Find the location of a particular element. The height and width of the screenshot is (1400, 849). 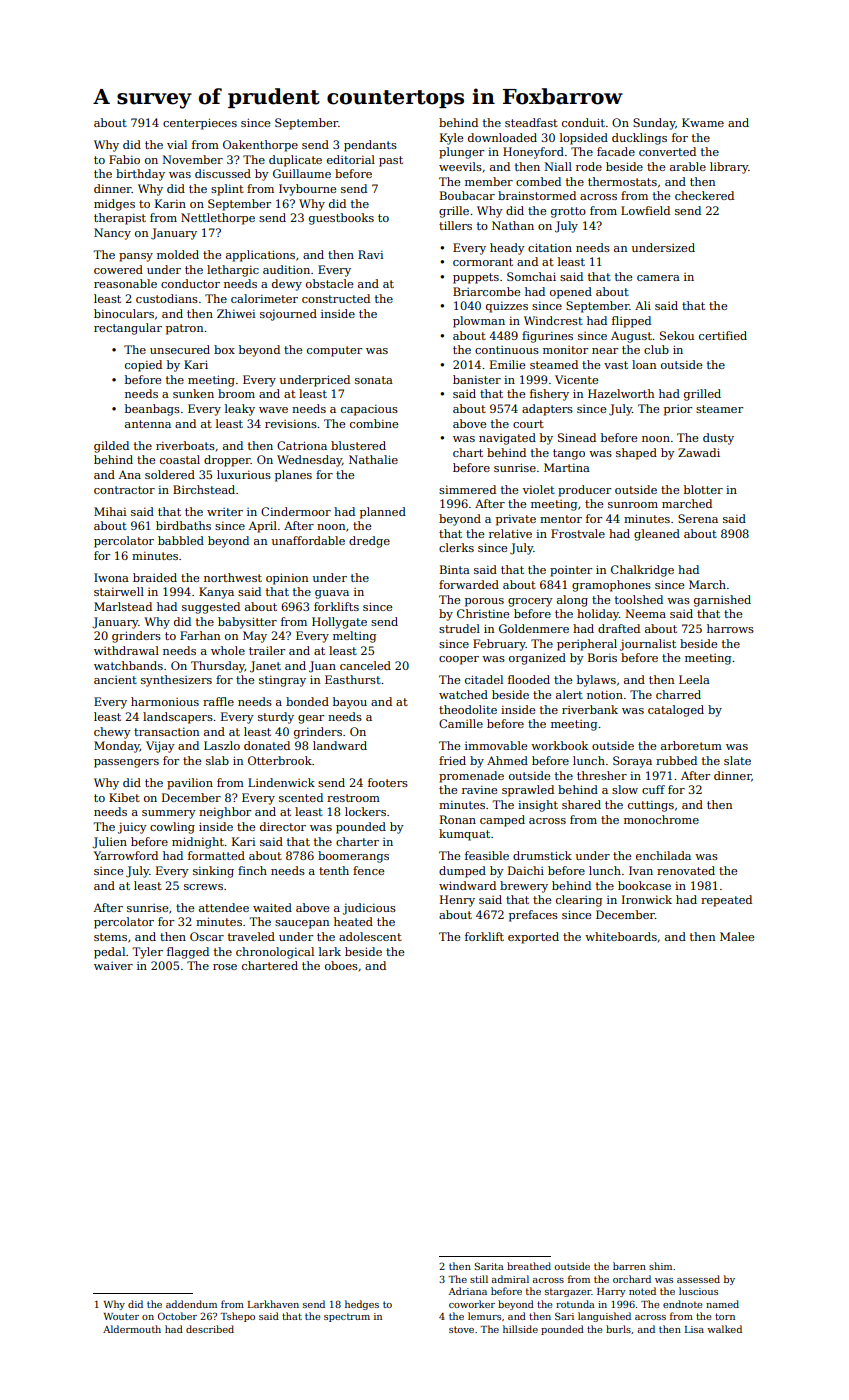

lethargic is located at coordinates (233, 271).
